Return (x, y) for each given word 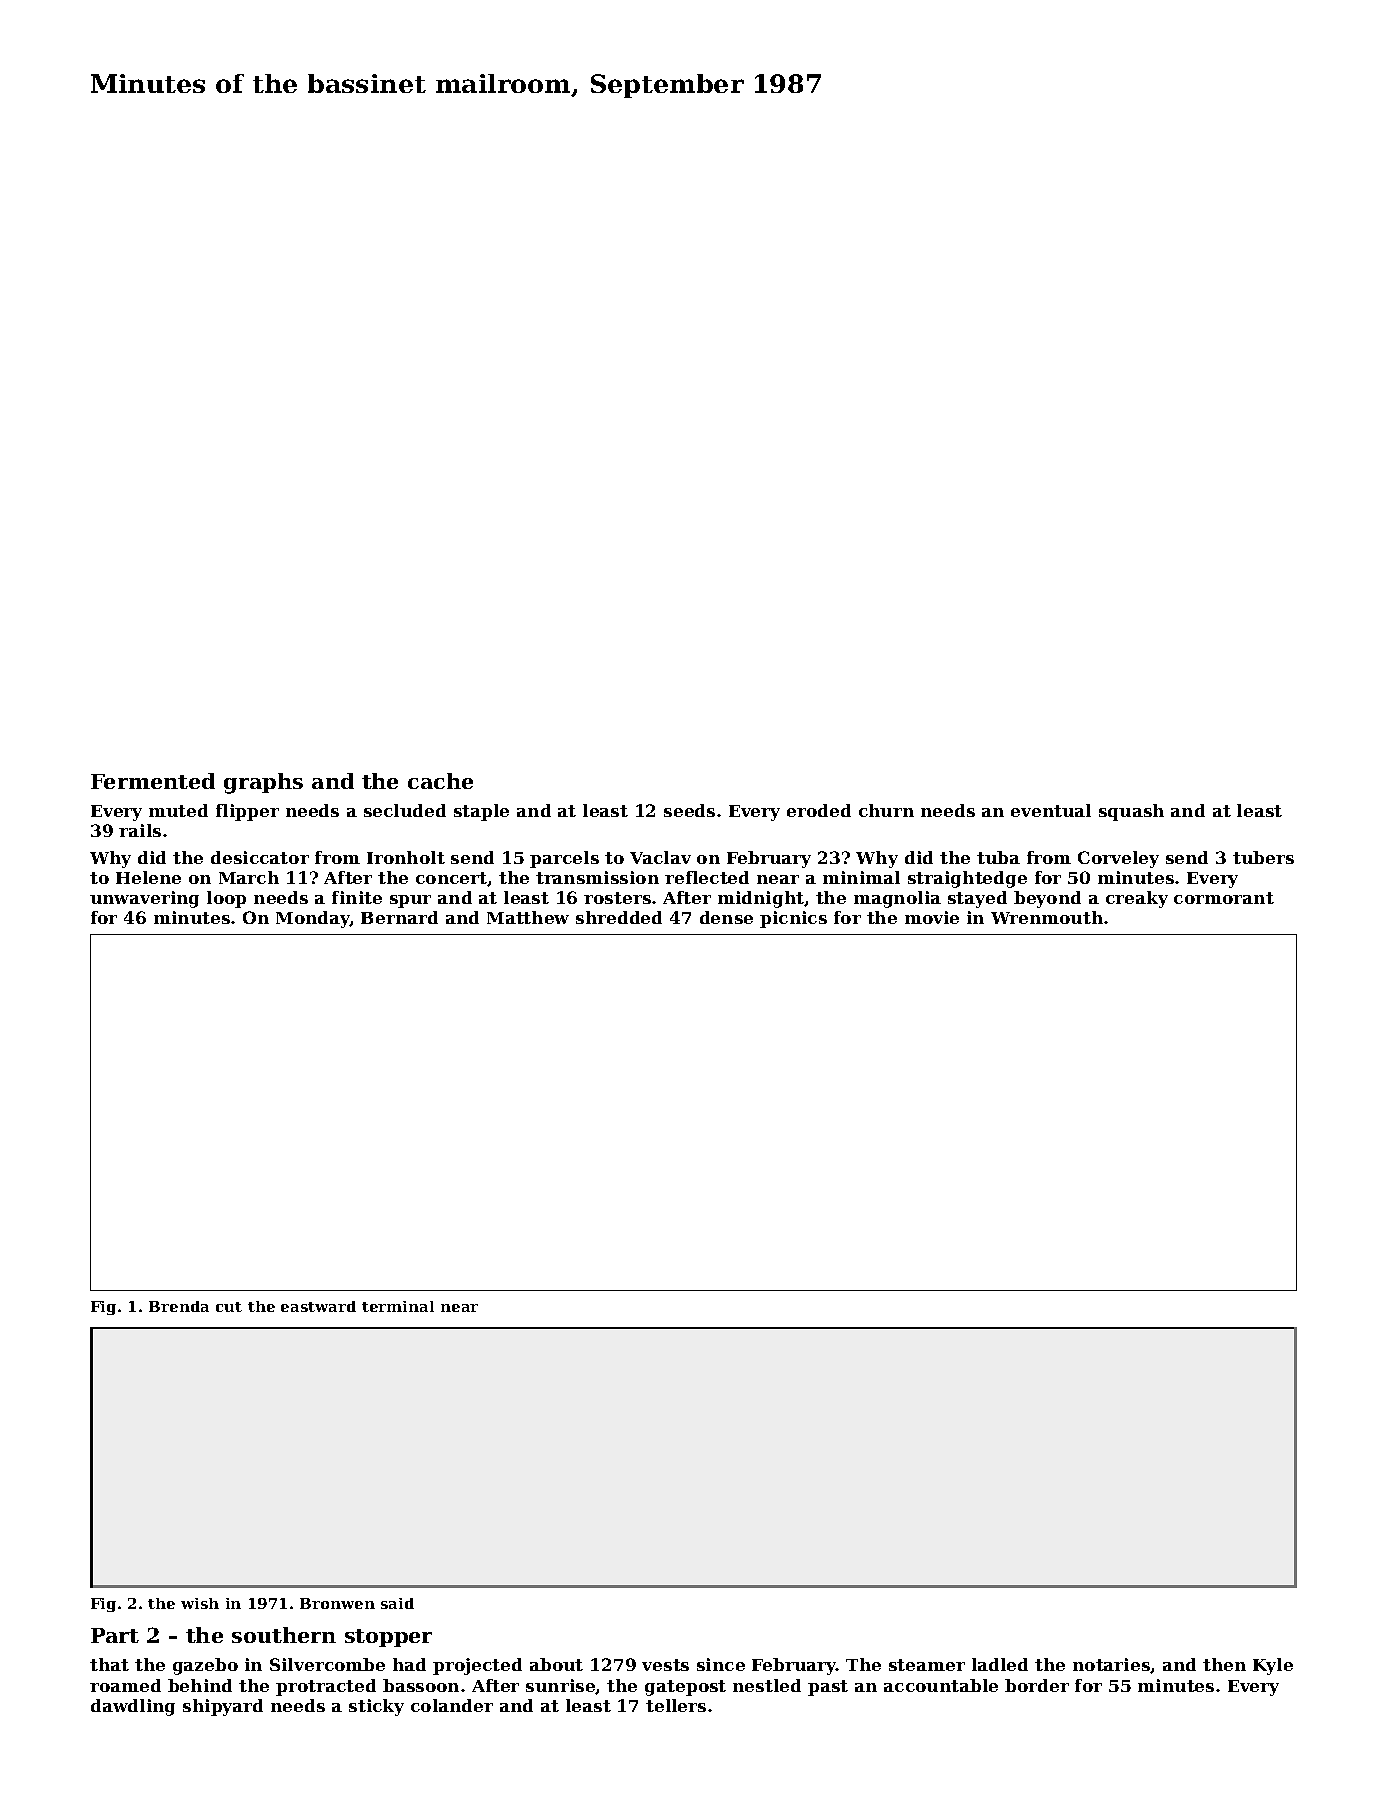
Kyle (1273, 1666)
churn (886, 810)
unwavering (144, 899)
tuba (998, 857)
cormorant (1224, 898)
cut (229, 1307)
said (397, 1603)
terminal (398, 1306)
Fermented (153, 781)
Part (115, 1635)
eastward (318, 1306)
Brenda (179, 1306)
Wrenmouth (1047, 917)
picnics (793, 919)
